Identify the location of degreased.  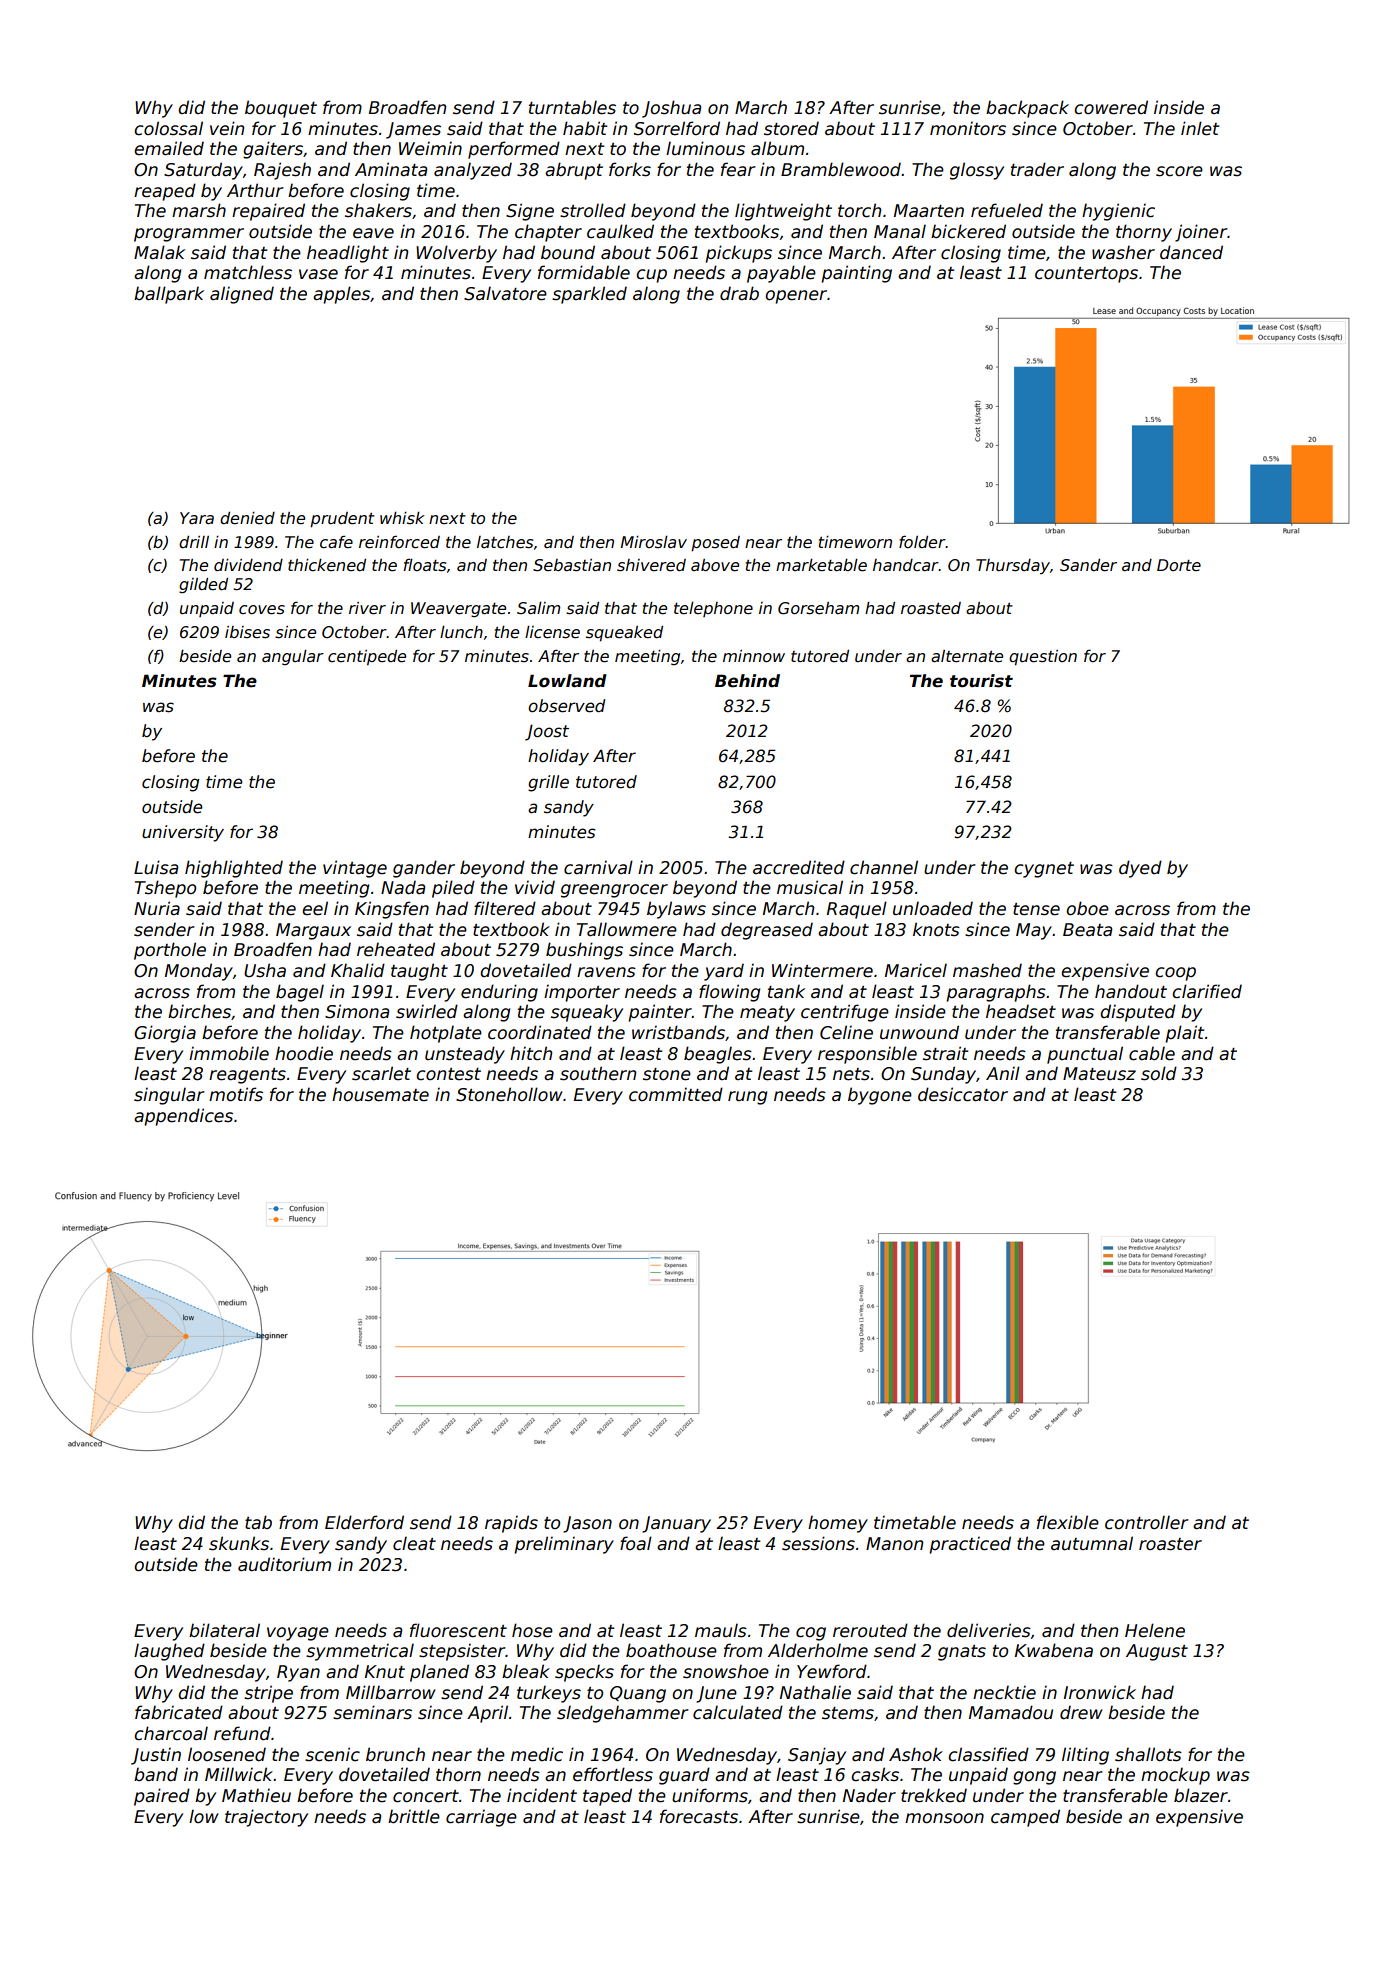
(767, 931).
